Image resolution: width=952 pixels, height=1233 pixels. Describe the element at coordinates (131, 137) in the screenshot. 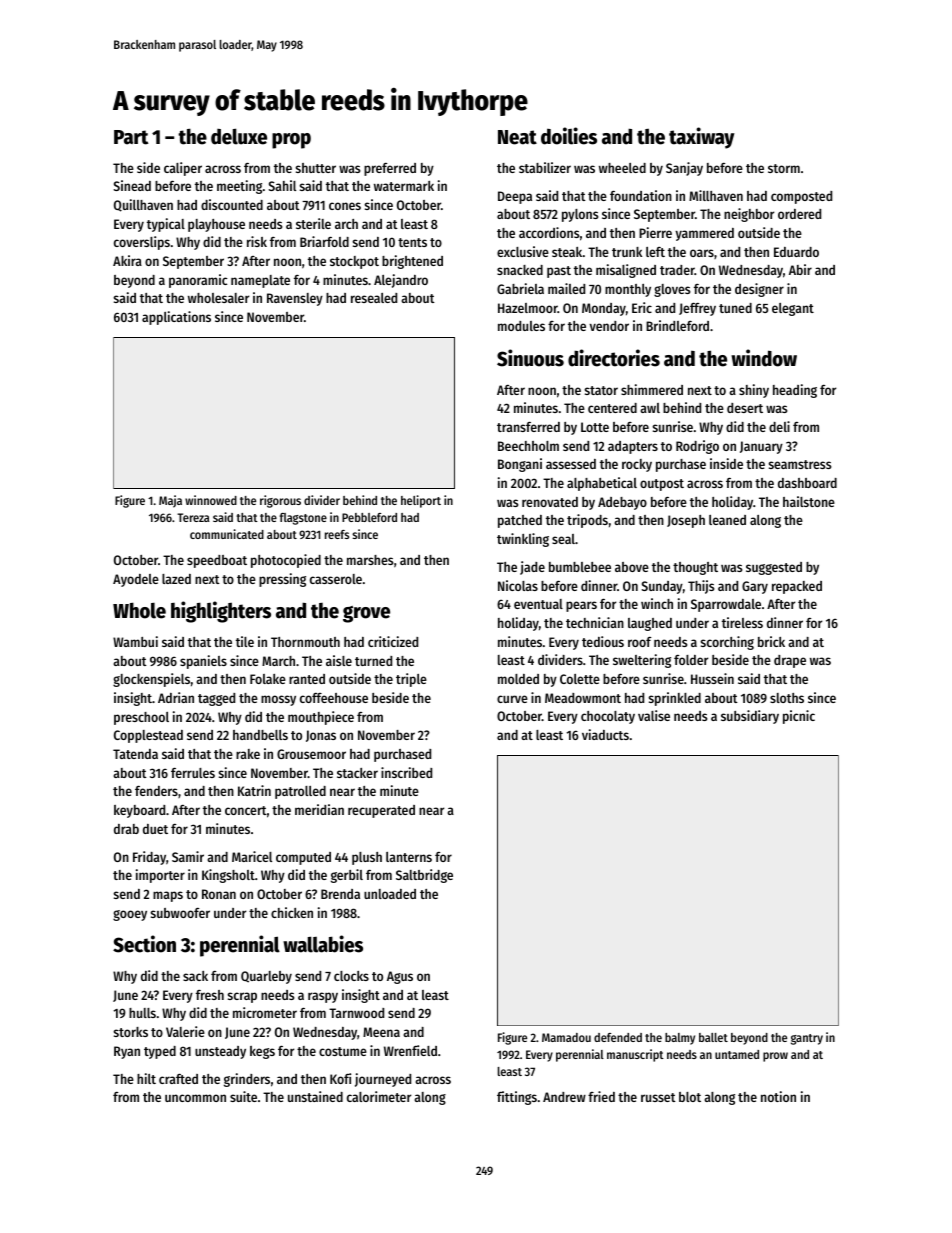

I see `Part` at that location.
